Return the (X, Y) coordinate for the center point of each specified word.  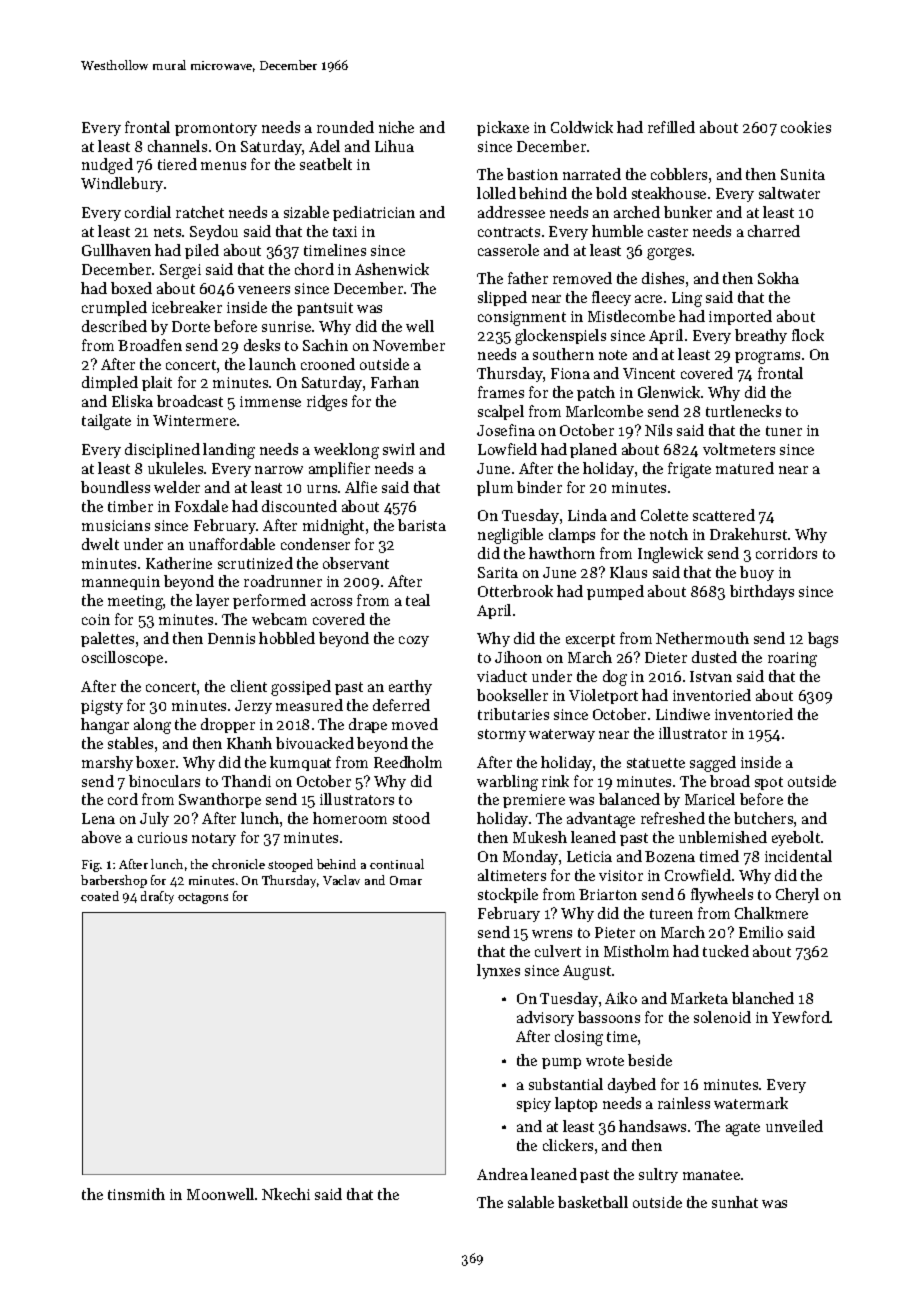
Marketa (699, 998)
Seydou (214, 232)
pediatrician (374, 213)
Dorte (191, 326)
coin (96, 619)
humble (617, 231)
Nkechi (286, 1194)
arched (637, 212)
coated (100, 896)
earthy (410, 687)
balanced (629, 799)
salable (531, 1202)
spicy (534, 1105)
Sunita (803, 174)
